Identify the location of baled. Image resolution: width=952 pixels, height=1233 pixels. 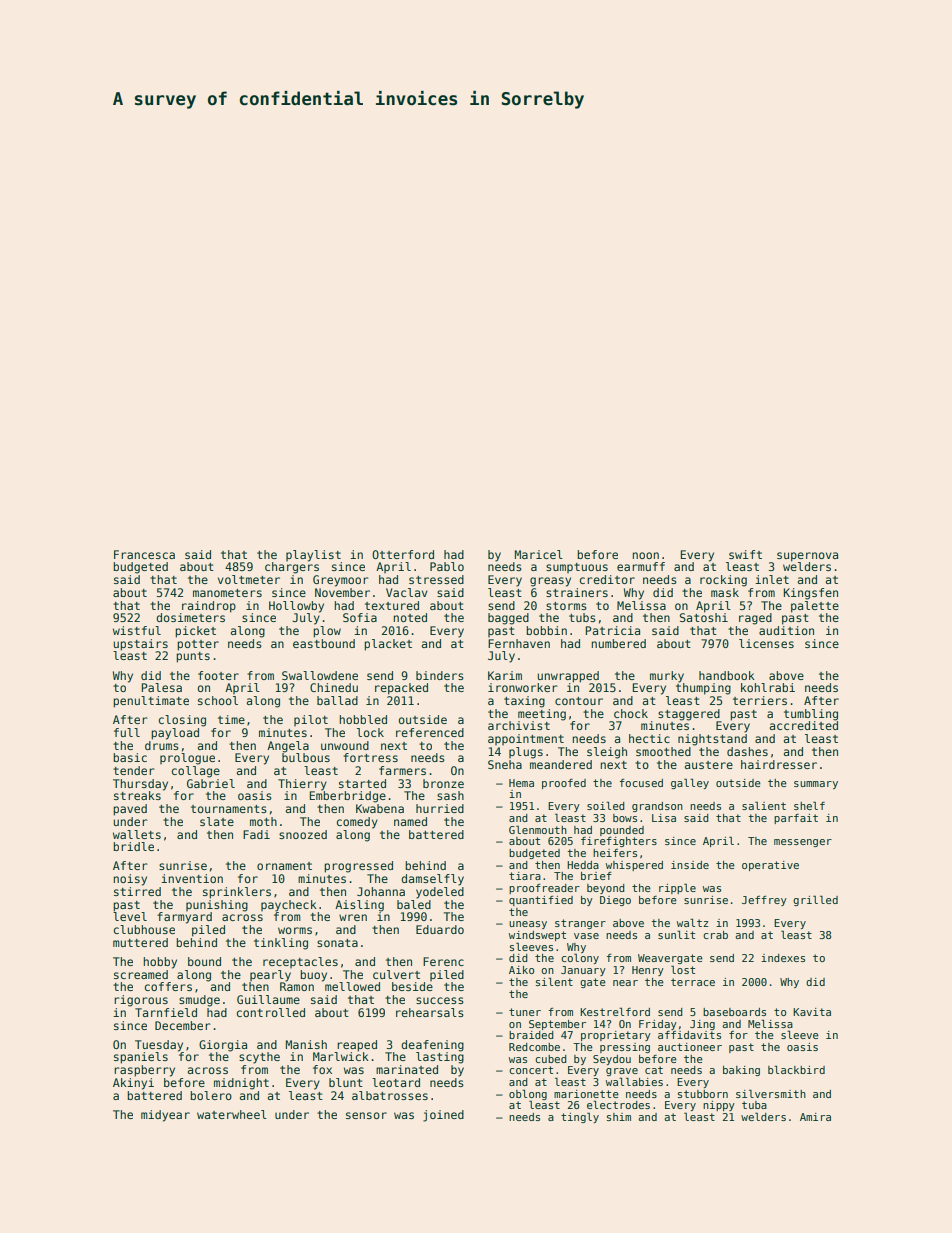
(414, 904).
